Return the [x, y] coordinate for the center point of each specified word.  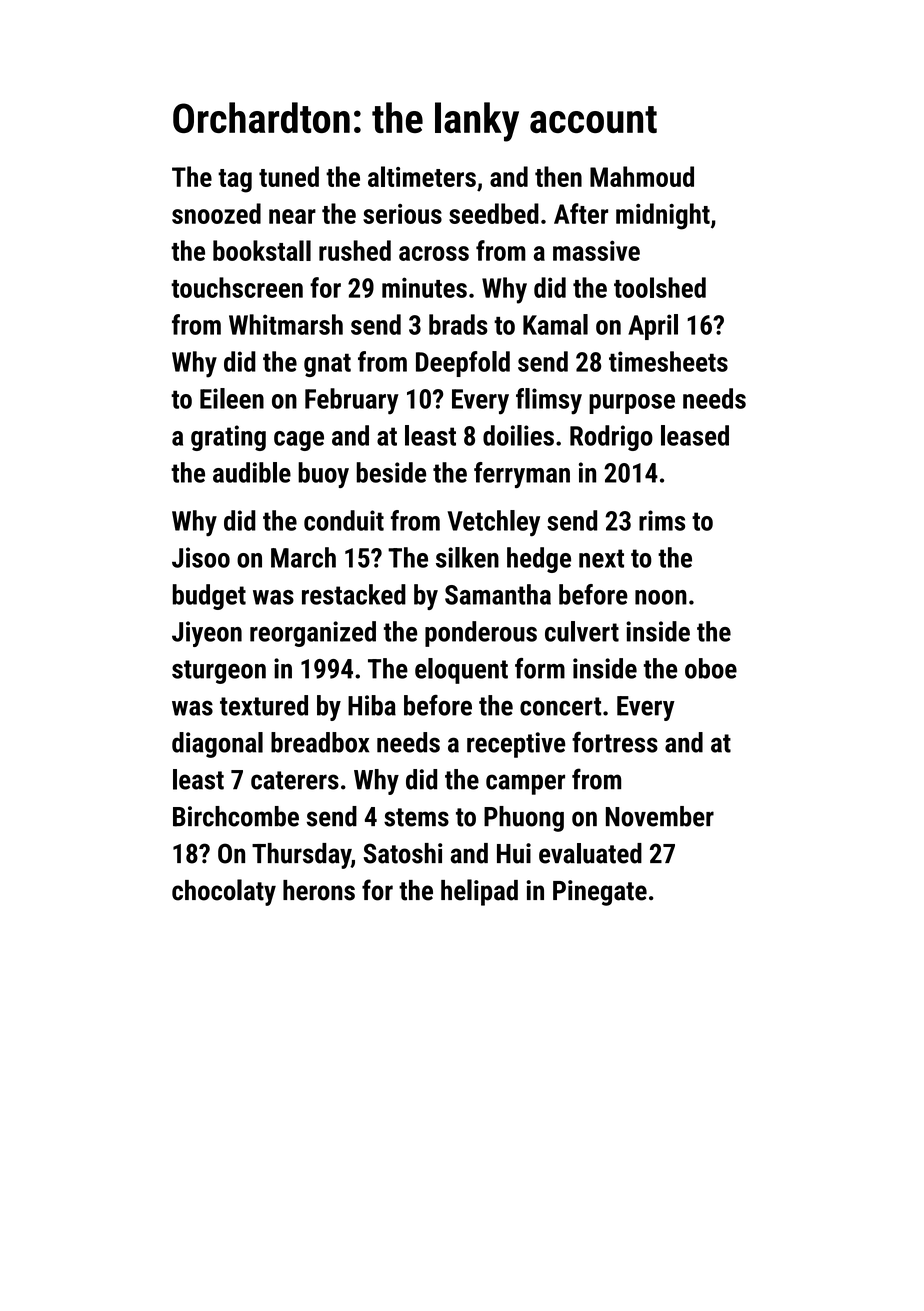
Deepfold [463, 364]
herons [319, 890]
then [558, 176]
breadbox [320, 742]
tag [235, 181]
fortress [615, 742]
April [653, 327]
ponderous [481, 634]
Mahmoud [642, 176]
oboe [711, 668]
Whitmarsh [286, 324]
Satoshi [403, 853]
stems [416, 817]
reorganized [313, 634]
